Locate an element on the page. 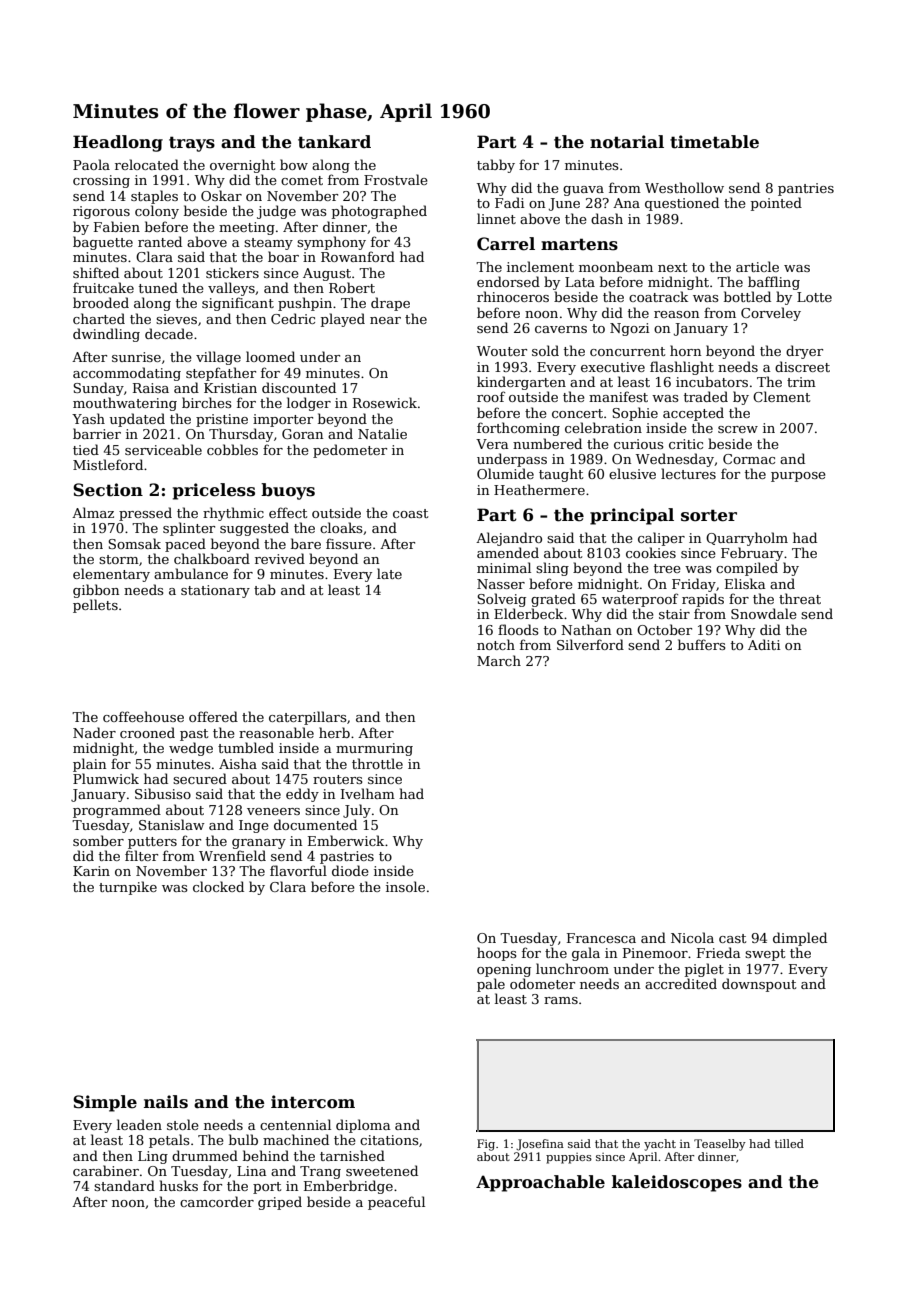  pale is located at coordinates (491, 985).
